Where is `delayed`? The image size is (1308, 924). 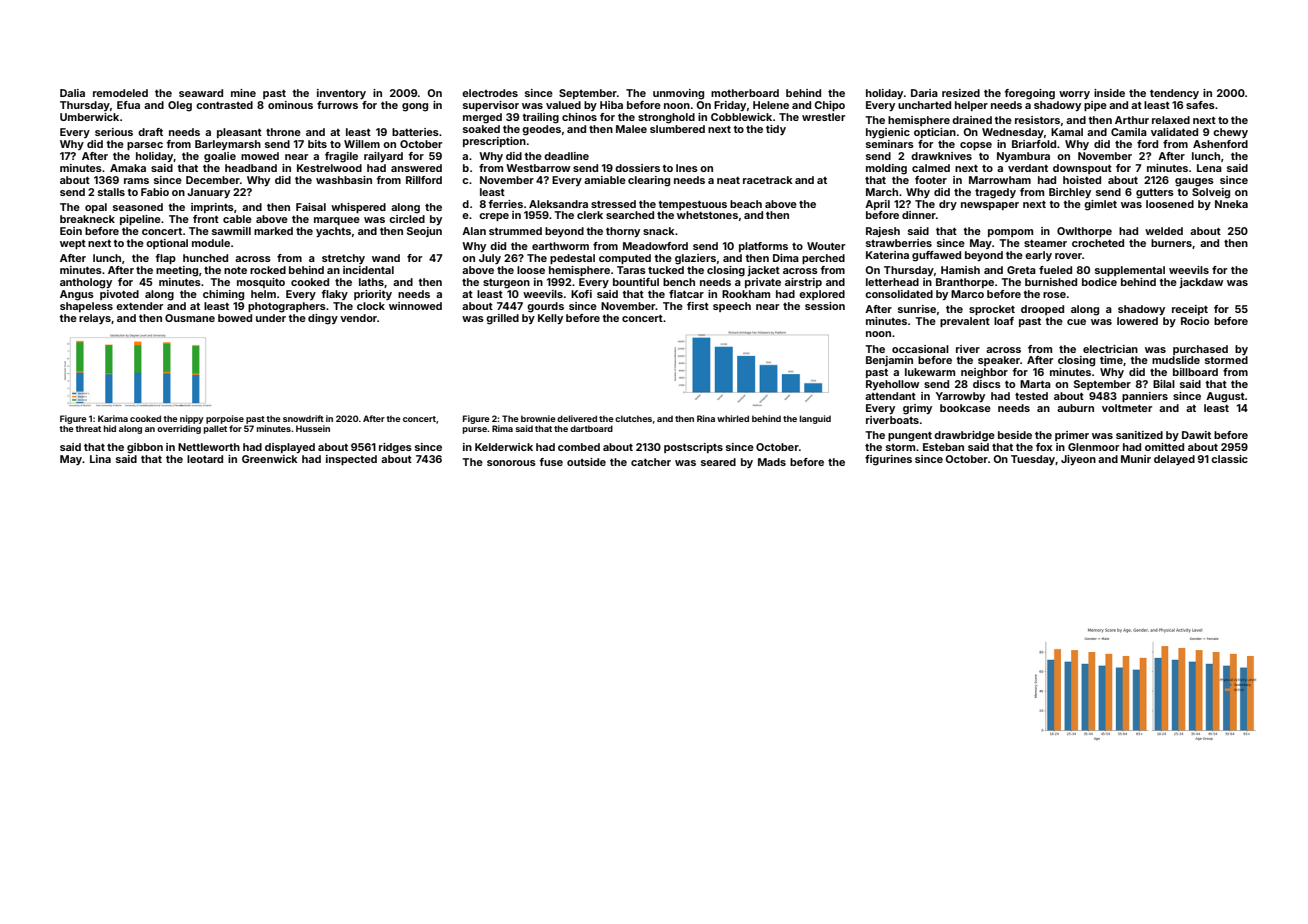 delayed is located at coordinates (1174, 460).
